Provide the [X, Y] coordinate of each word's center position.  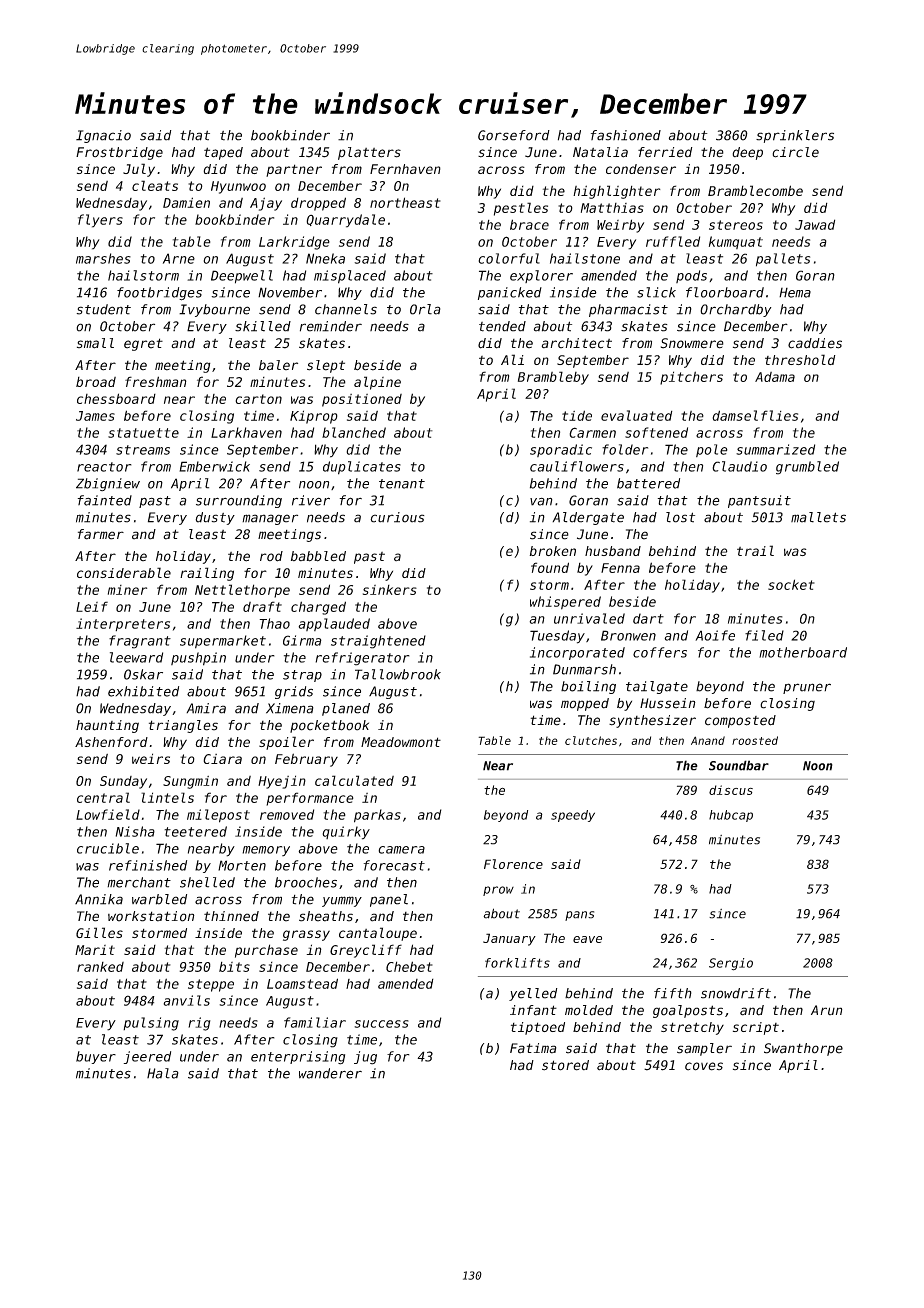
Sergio [731, 964]
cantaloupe [378, 934]
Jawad [815, 224]
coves [704, 1066]
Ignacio [103, 136]
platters [369, 153]
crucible [108, 848]
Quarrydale [345, 221]
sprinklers [795, 136]
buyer [96, 1057]
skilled [263, 326]
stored [565, 1065]
